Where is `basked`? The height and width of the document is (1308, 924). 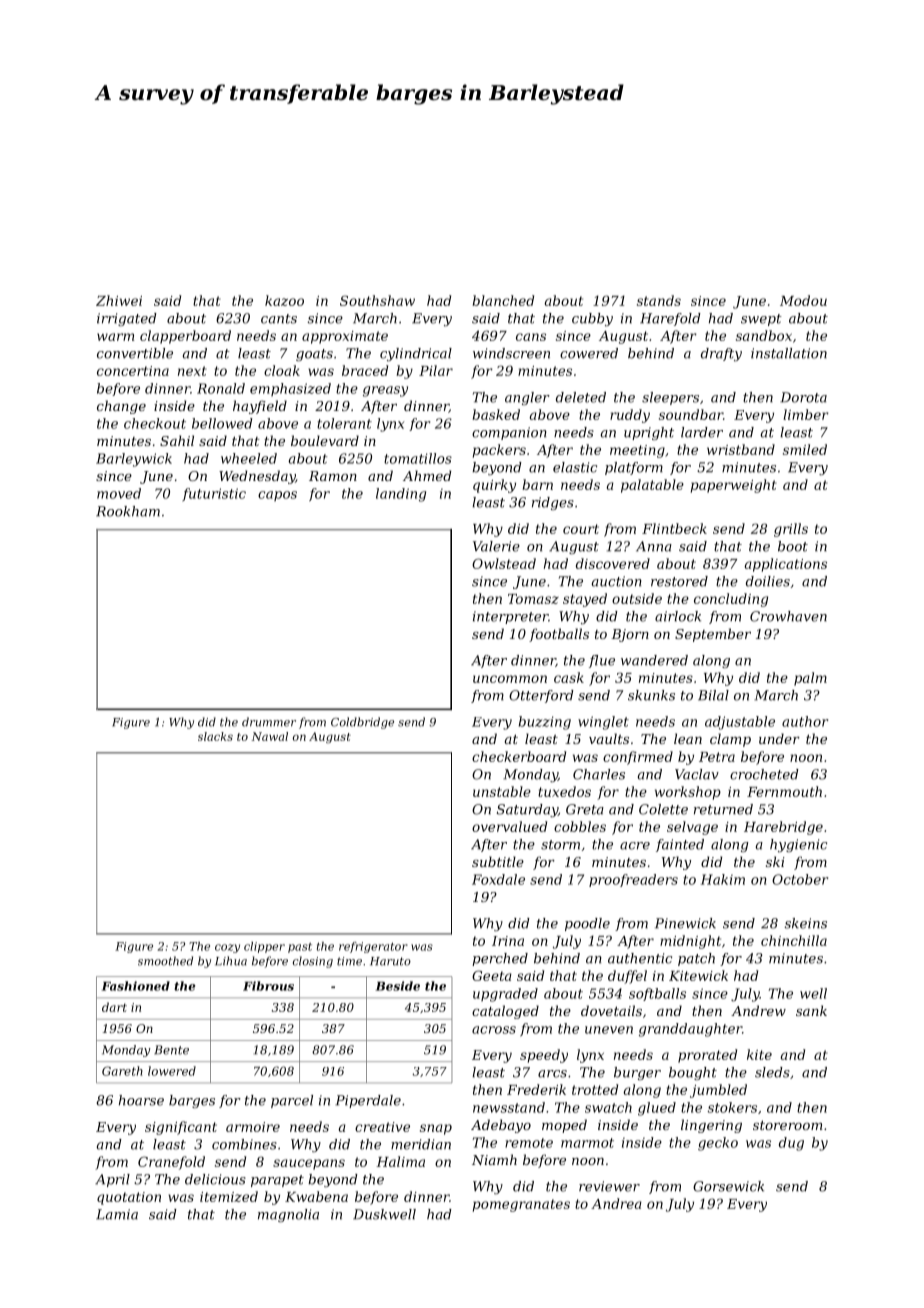
basked is located at coordinates (496, 414).
